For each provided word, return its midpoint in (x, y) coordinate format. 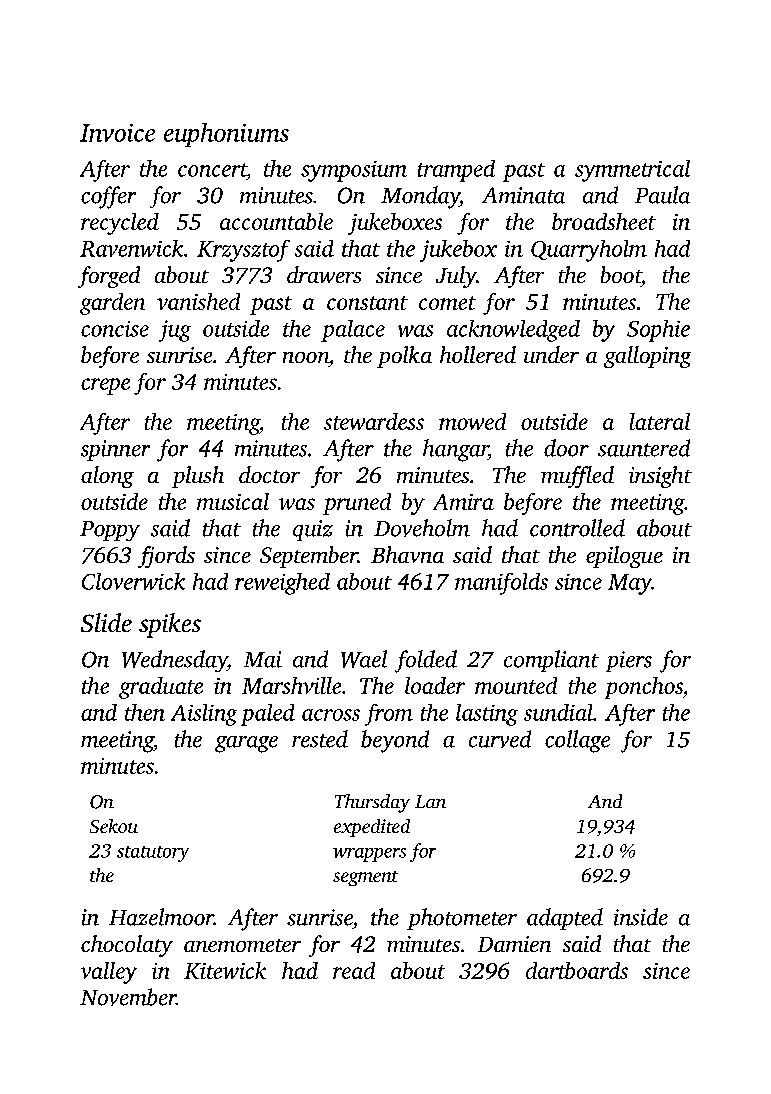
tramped (456, 171)
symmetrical (632, 171)
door (566, 448)
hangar (455, 450)
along (107, 477)
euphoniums (226, 135)
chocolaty (127, 946)
